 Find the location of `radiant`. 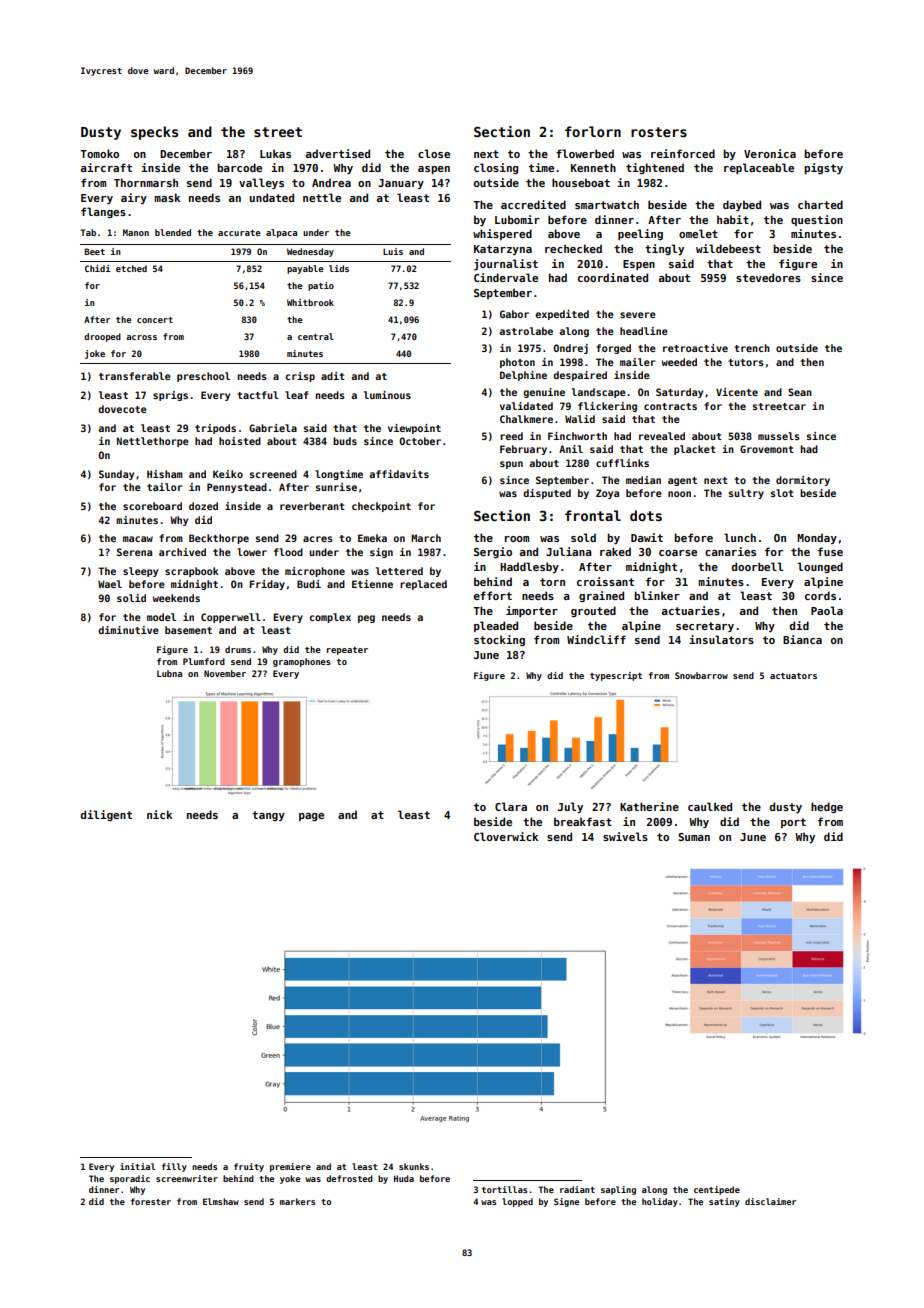

radiant is located at coordinates (577, 1189).
